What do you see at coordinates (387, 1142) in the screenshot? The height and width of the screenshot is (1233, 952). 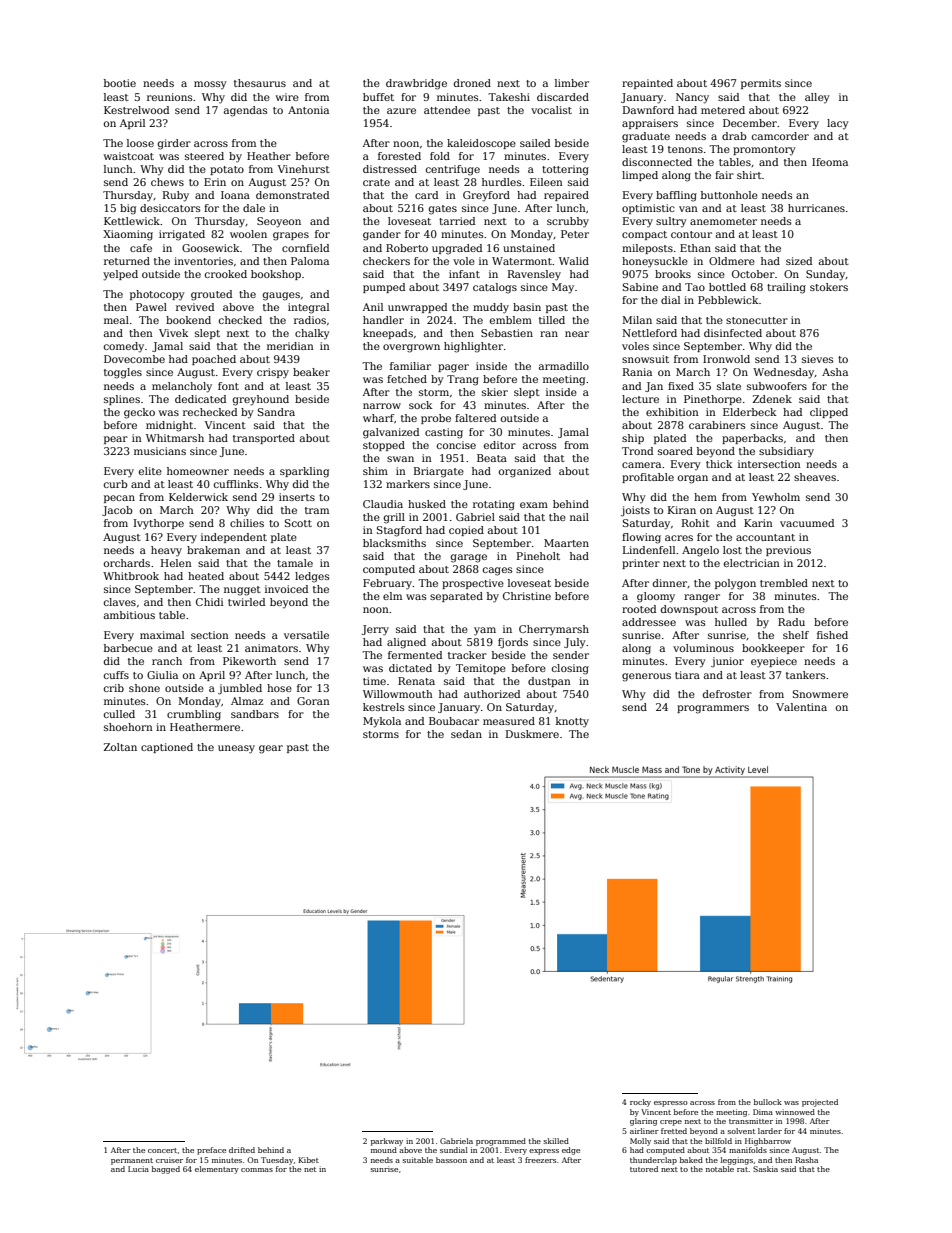 I see `parkway` at bounding box center [387, 1142].
